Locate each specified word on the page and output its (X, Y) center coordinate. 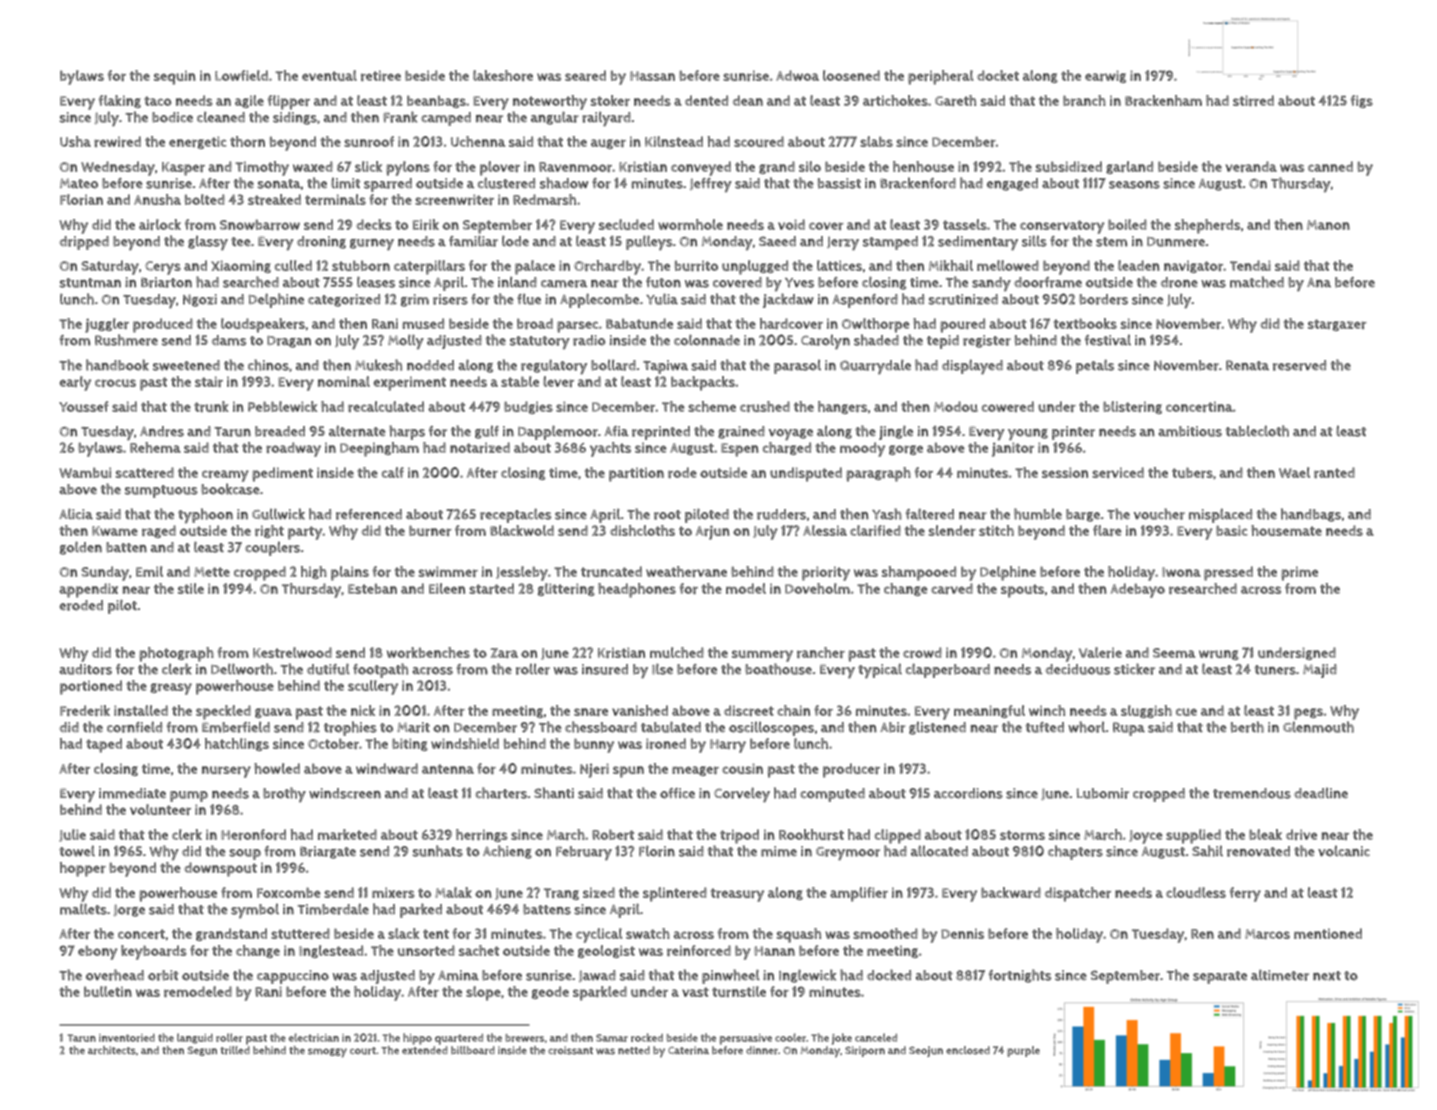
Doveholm (817, 588)
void (791, 224)
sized (599, 892)
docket (998, 75)
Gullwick (278, 514)
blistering (1132, 407)
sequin (175, 77)
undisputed (806, 474)
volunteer (160, 809)
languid (195, 1038)
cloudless (1196, 892)
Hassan (652, 76)
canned (1330, 166)
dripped (84, 243)
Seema (1174, 653)
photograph (176, 654)
